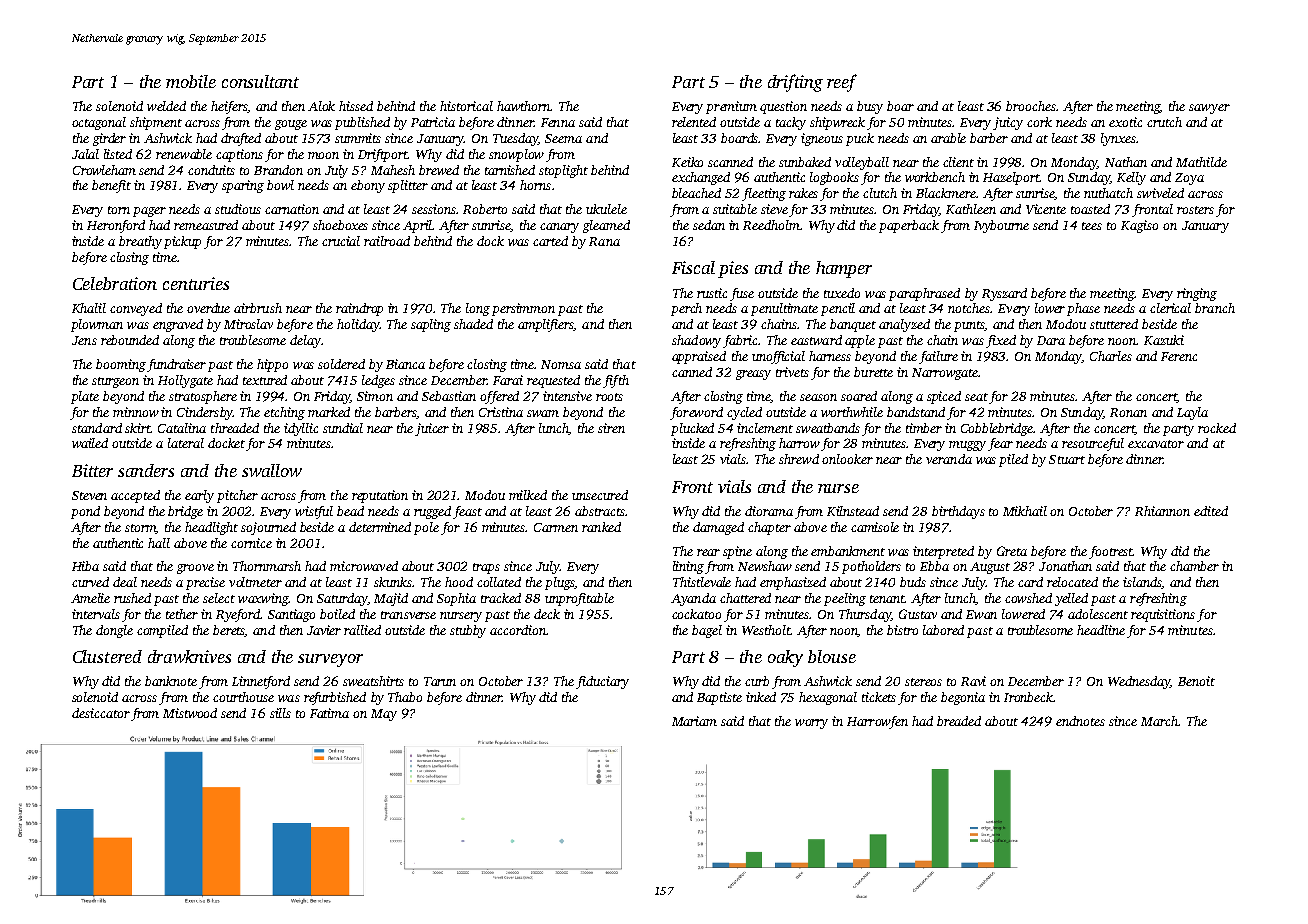 This page has height=924, width=1308. Describe the element at coordinates (260, 81) in the page. I see `consultant` at that location.
